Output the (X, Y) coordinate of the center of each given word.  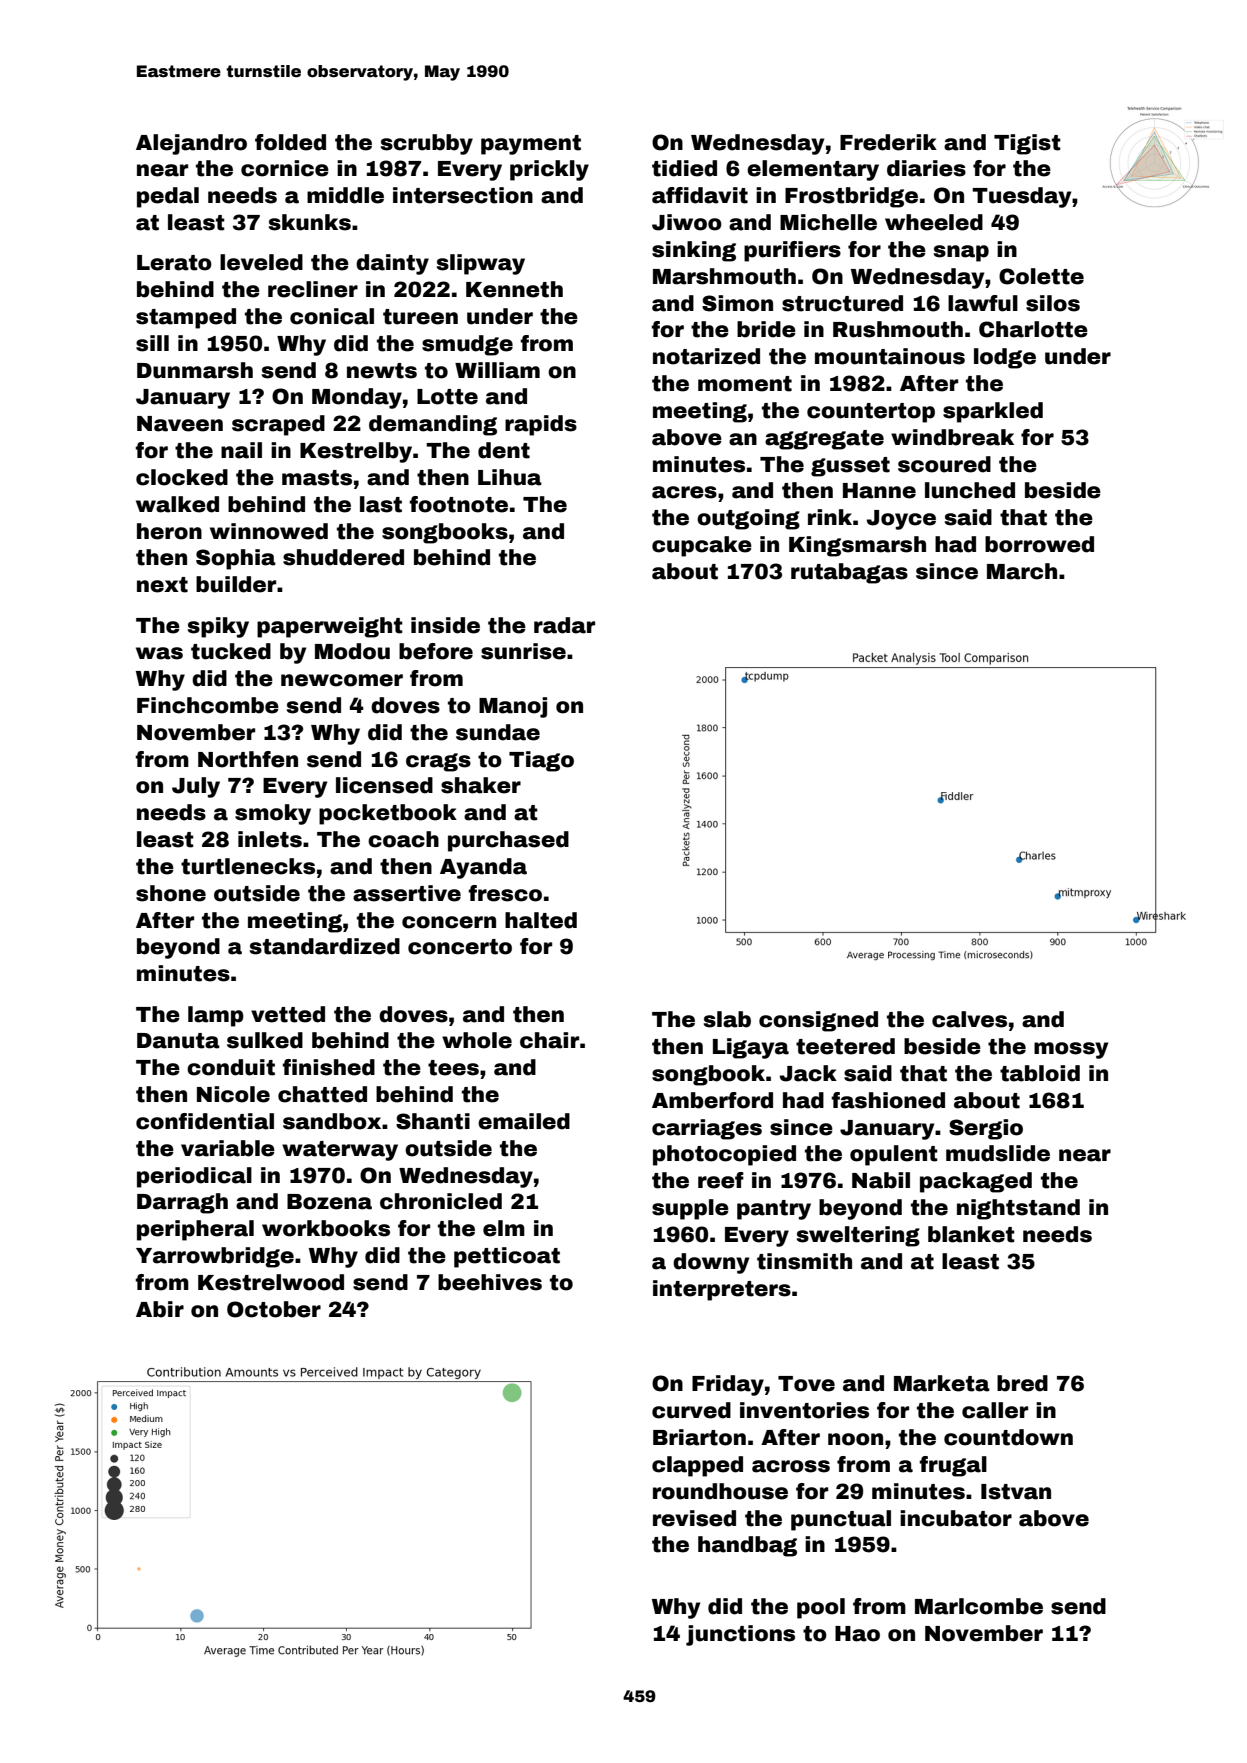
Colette (1041, 276)
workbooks (326, 1228)
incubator (956, 1518)
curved (691, 1410)
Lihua (510, 477)
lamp (216, 1016)
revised (694, 1518)
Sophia (236, 559)
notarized (706, 356)
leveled (261, 262)
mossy (1071, 1050)
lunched (970, 490)
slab (727, 1019)
